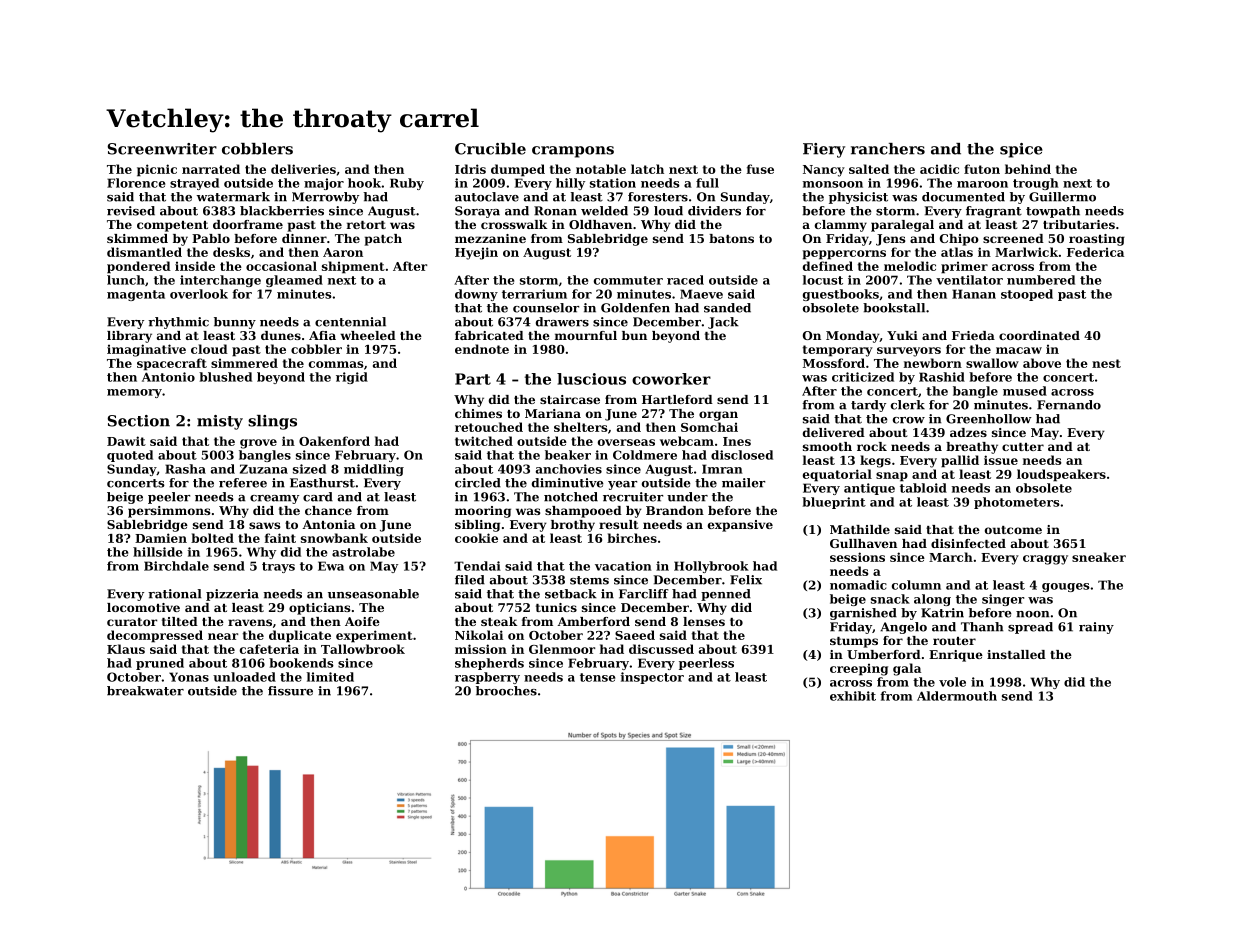 This screenshot has width=1233, height=952. Describe the element at coordinates (162, 149) in the screenshot. I see `Screenwriter` at that location.
